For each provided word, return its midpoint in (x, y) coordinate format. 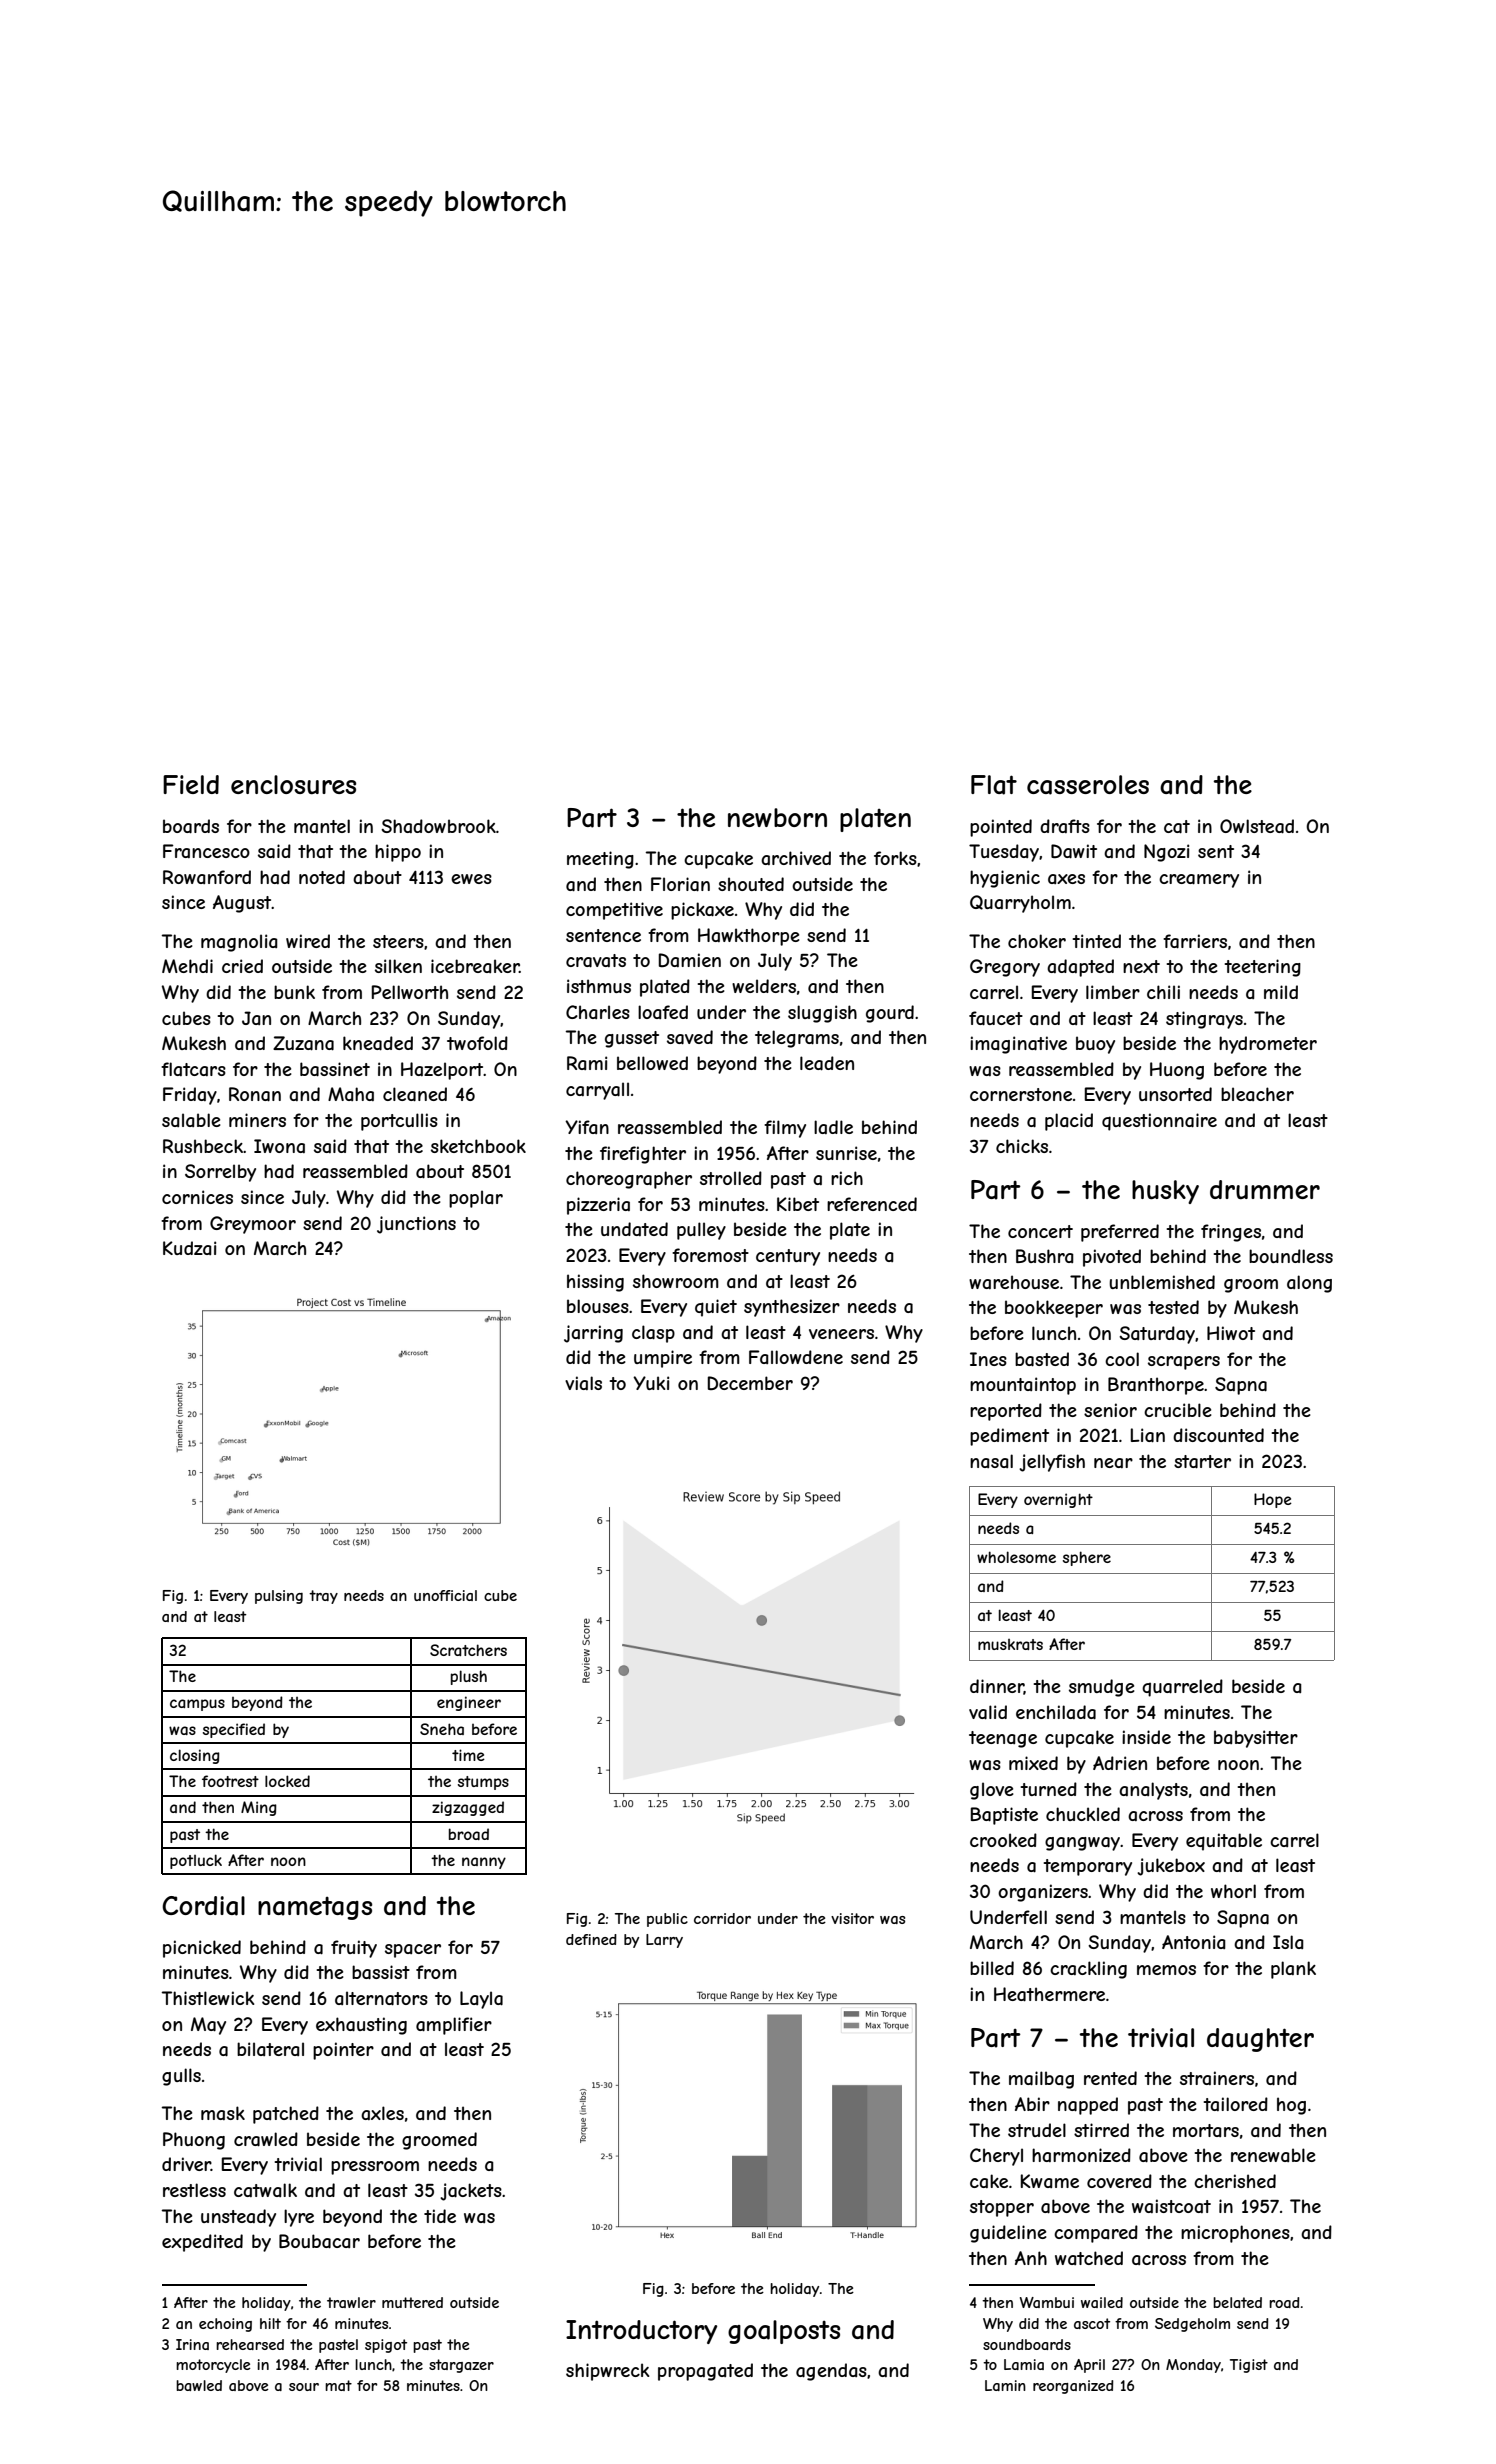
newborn (777, 817)
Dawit (1074, 851)
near (1113, 1463)
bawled (199, 2385)
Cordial (203, 1906)
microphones (1235, 2234)
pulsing (279, 1597)
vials (583, 1383)
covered (1119, 2181)
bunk (294, 992)
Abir (1032, 2104)
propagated (705, 2372)
